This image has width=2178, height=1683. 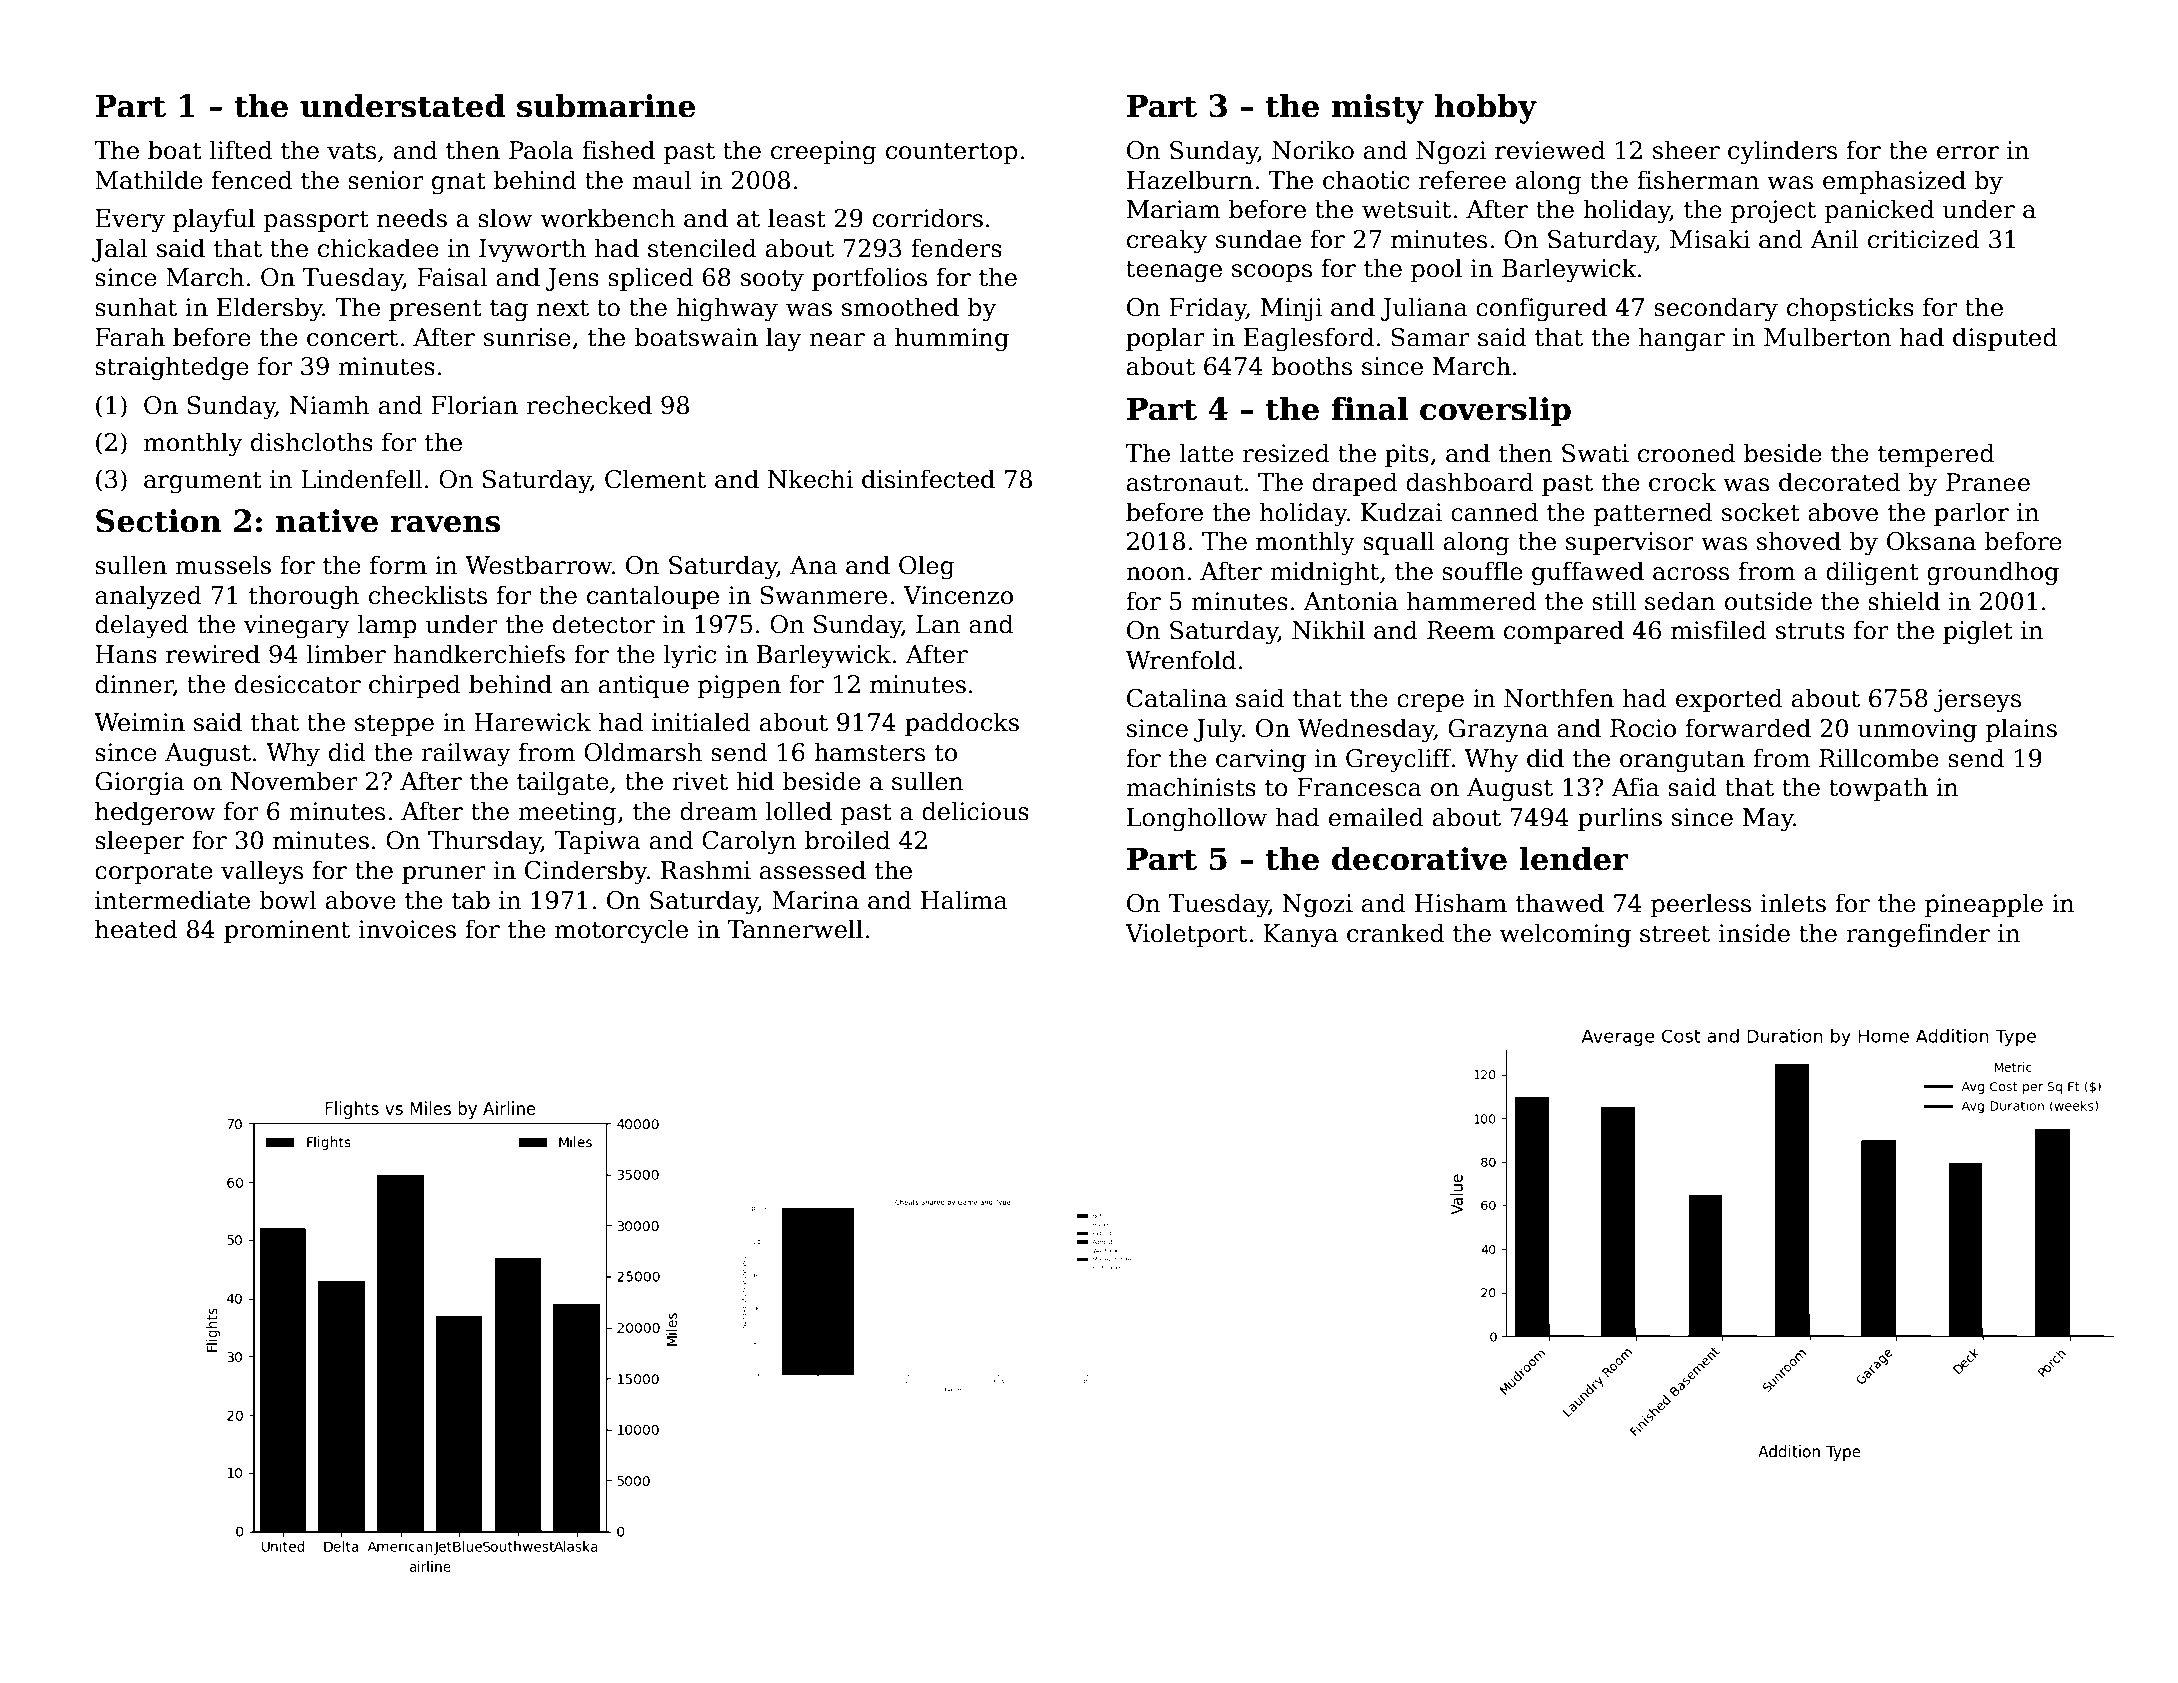 What do you see at coordinates (287, 931) in the image?
I see `prominent` at bounding box center [287, 931].
